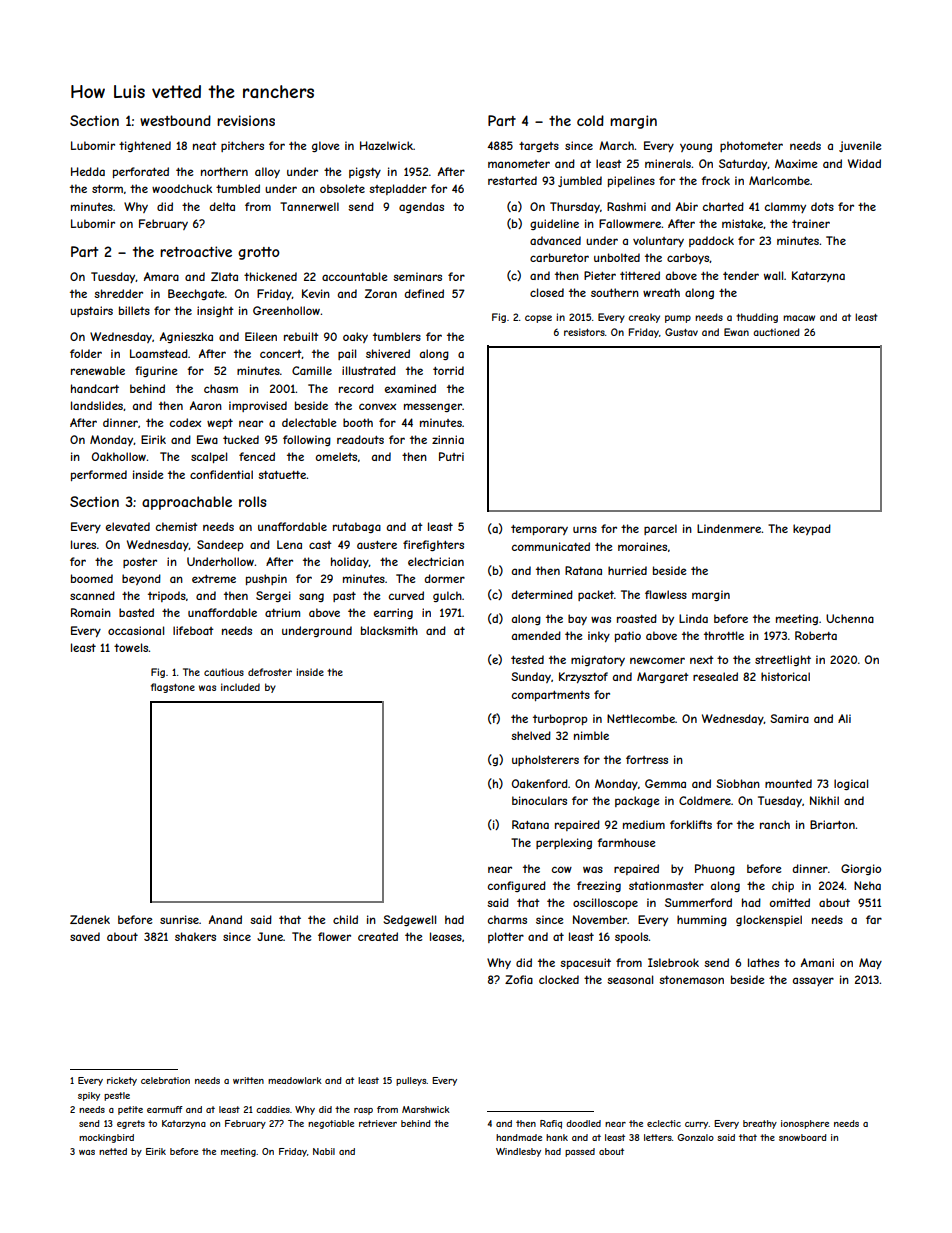 This screenshot has height=1233, width=952. I want to click on young, so click(696, 147).
